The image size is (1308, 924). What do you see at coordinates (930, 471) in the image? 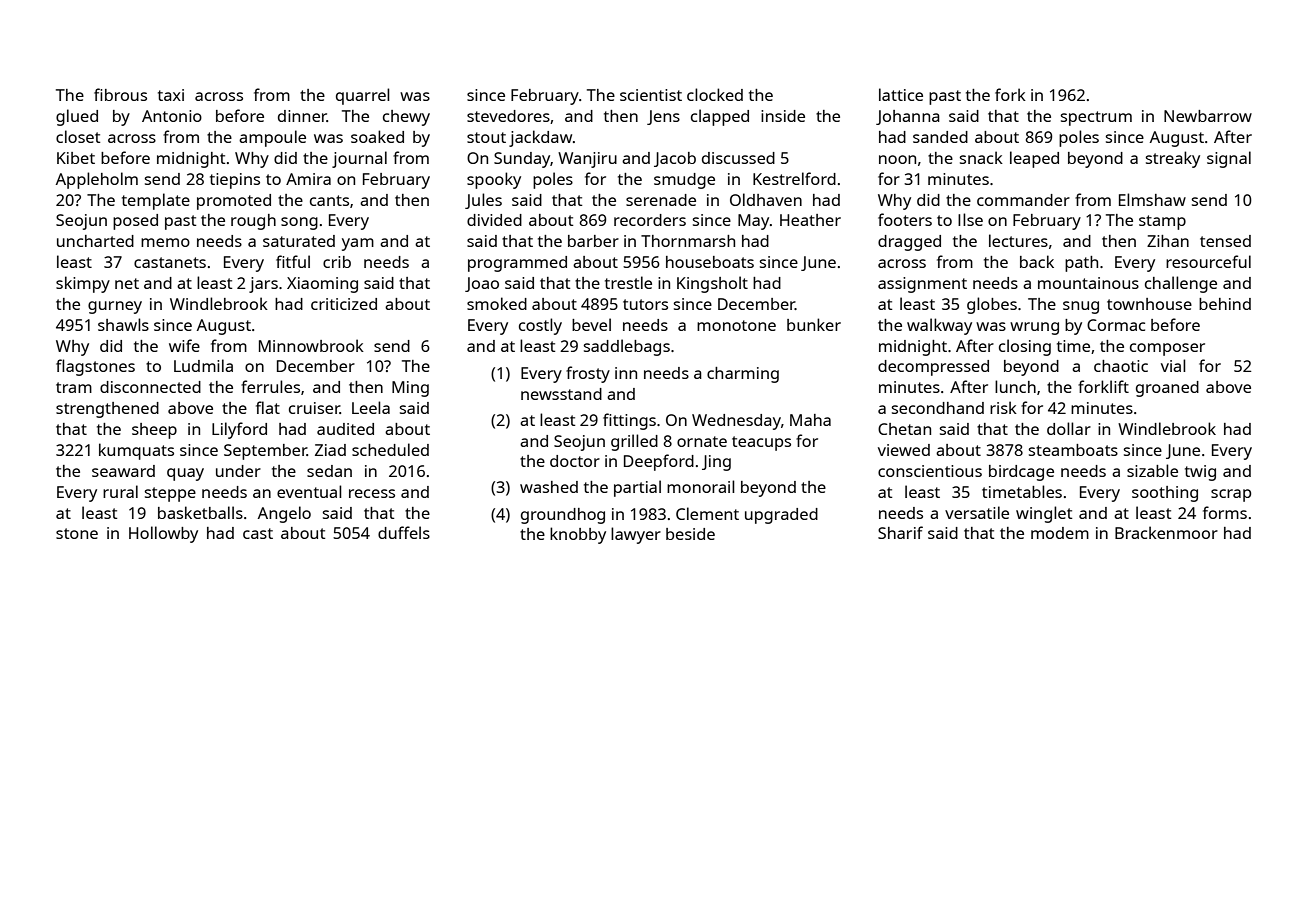
I see `conscientious` at bounding box center [930, 471].
